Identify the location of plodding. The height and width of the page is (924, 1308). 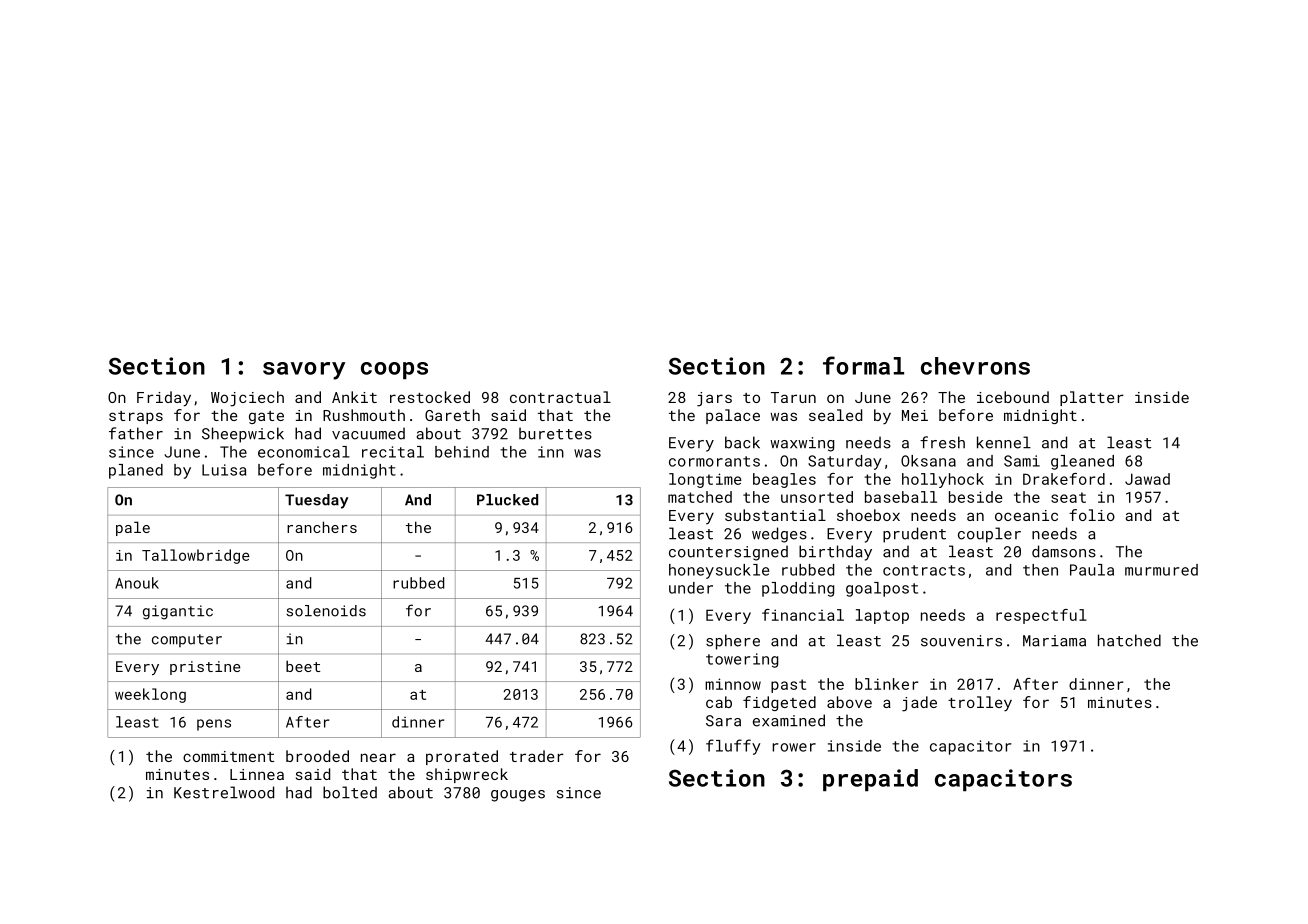
(798, 589).
